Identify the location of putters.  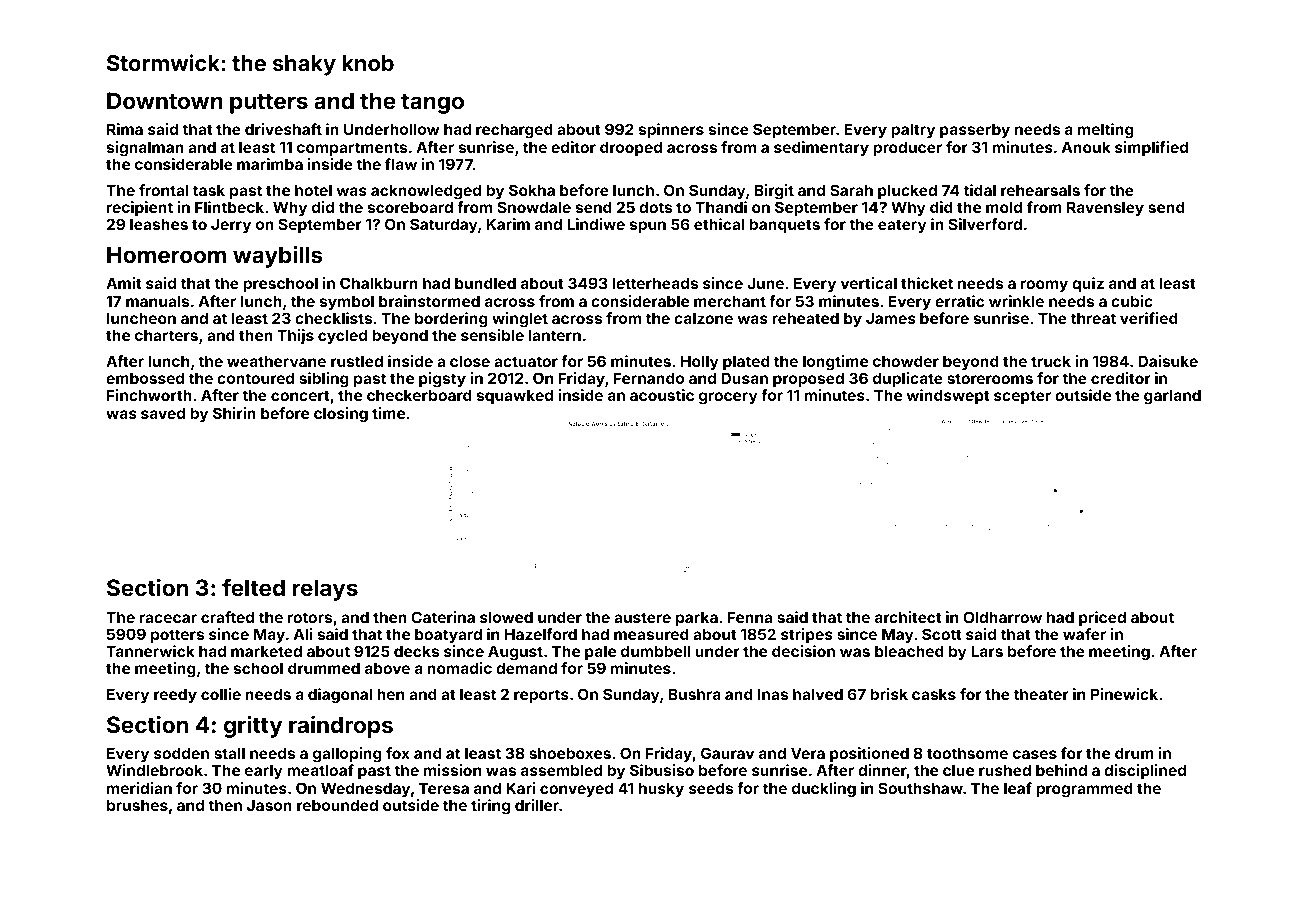
(269, 104).
